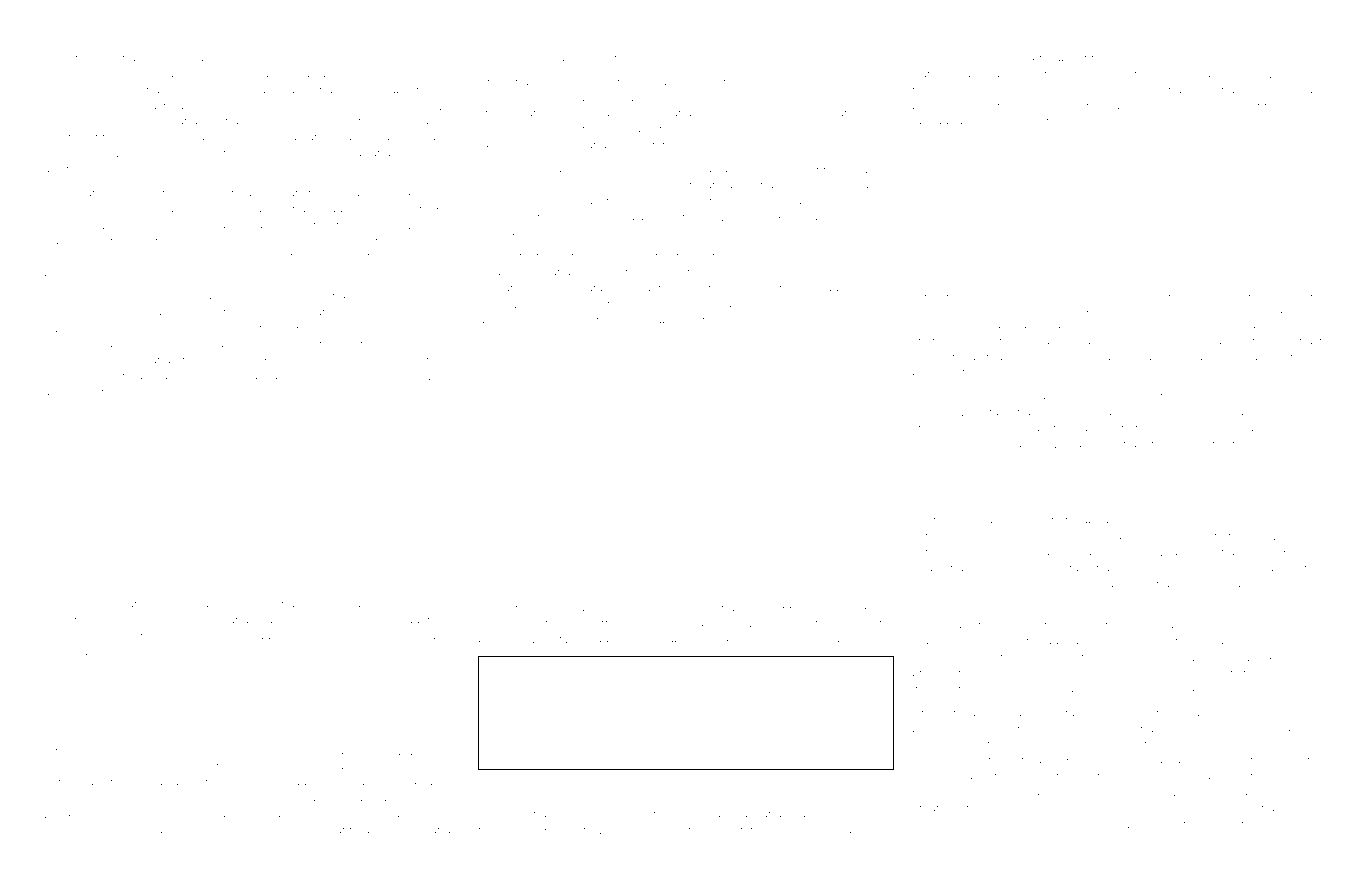 The height and width of the page is (887, 1372). I want to click on Pinegate, so click(1107, 75).
